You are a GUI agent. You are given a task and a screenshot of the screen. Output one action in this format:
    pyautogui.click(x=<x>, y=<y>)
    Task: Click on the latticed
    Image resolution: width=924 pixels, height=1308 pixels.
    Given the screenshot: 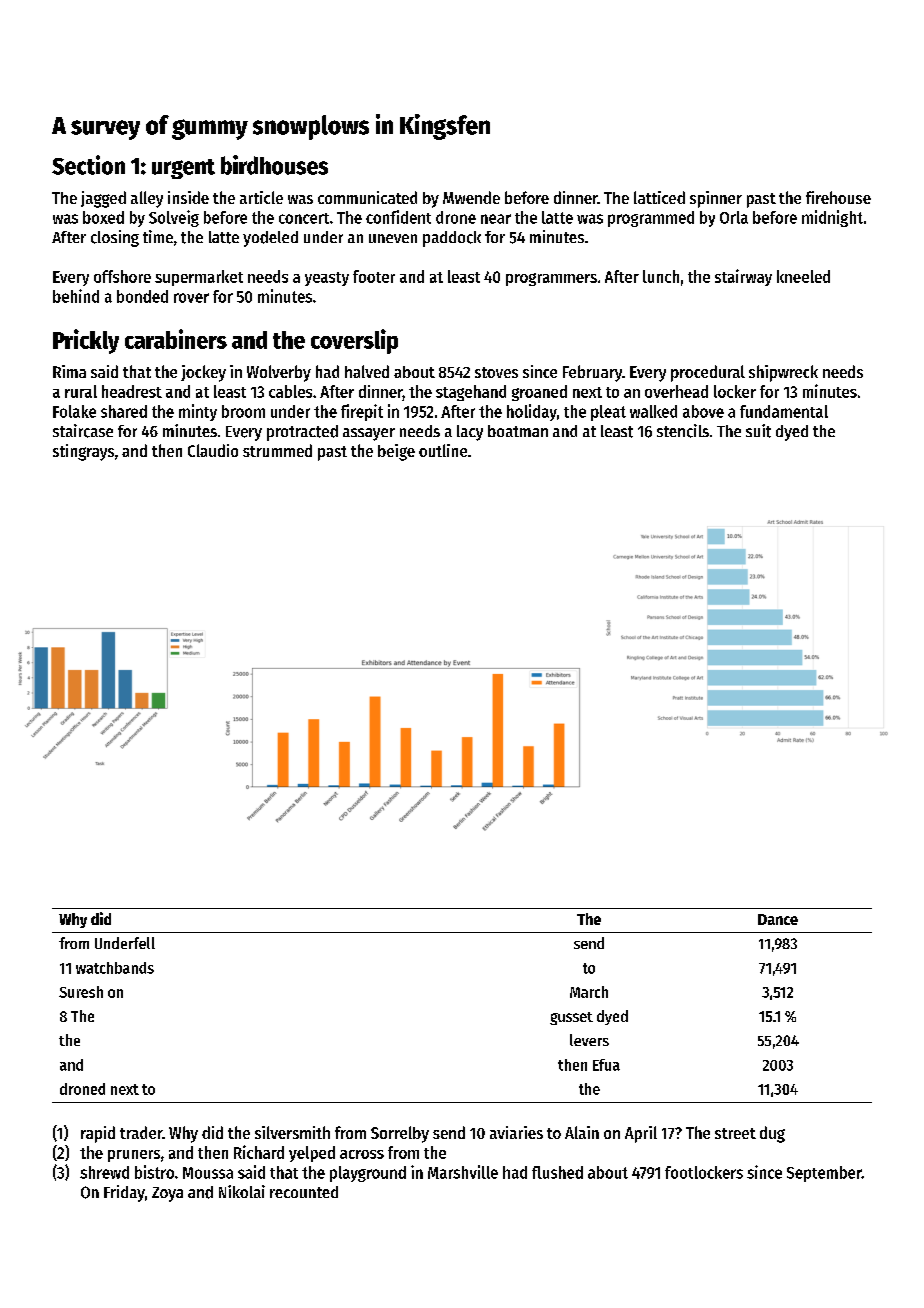 What is the action you would take?
    pyautogui.click(x=659, y=197)
